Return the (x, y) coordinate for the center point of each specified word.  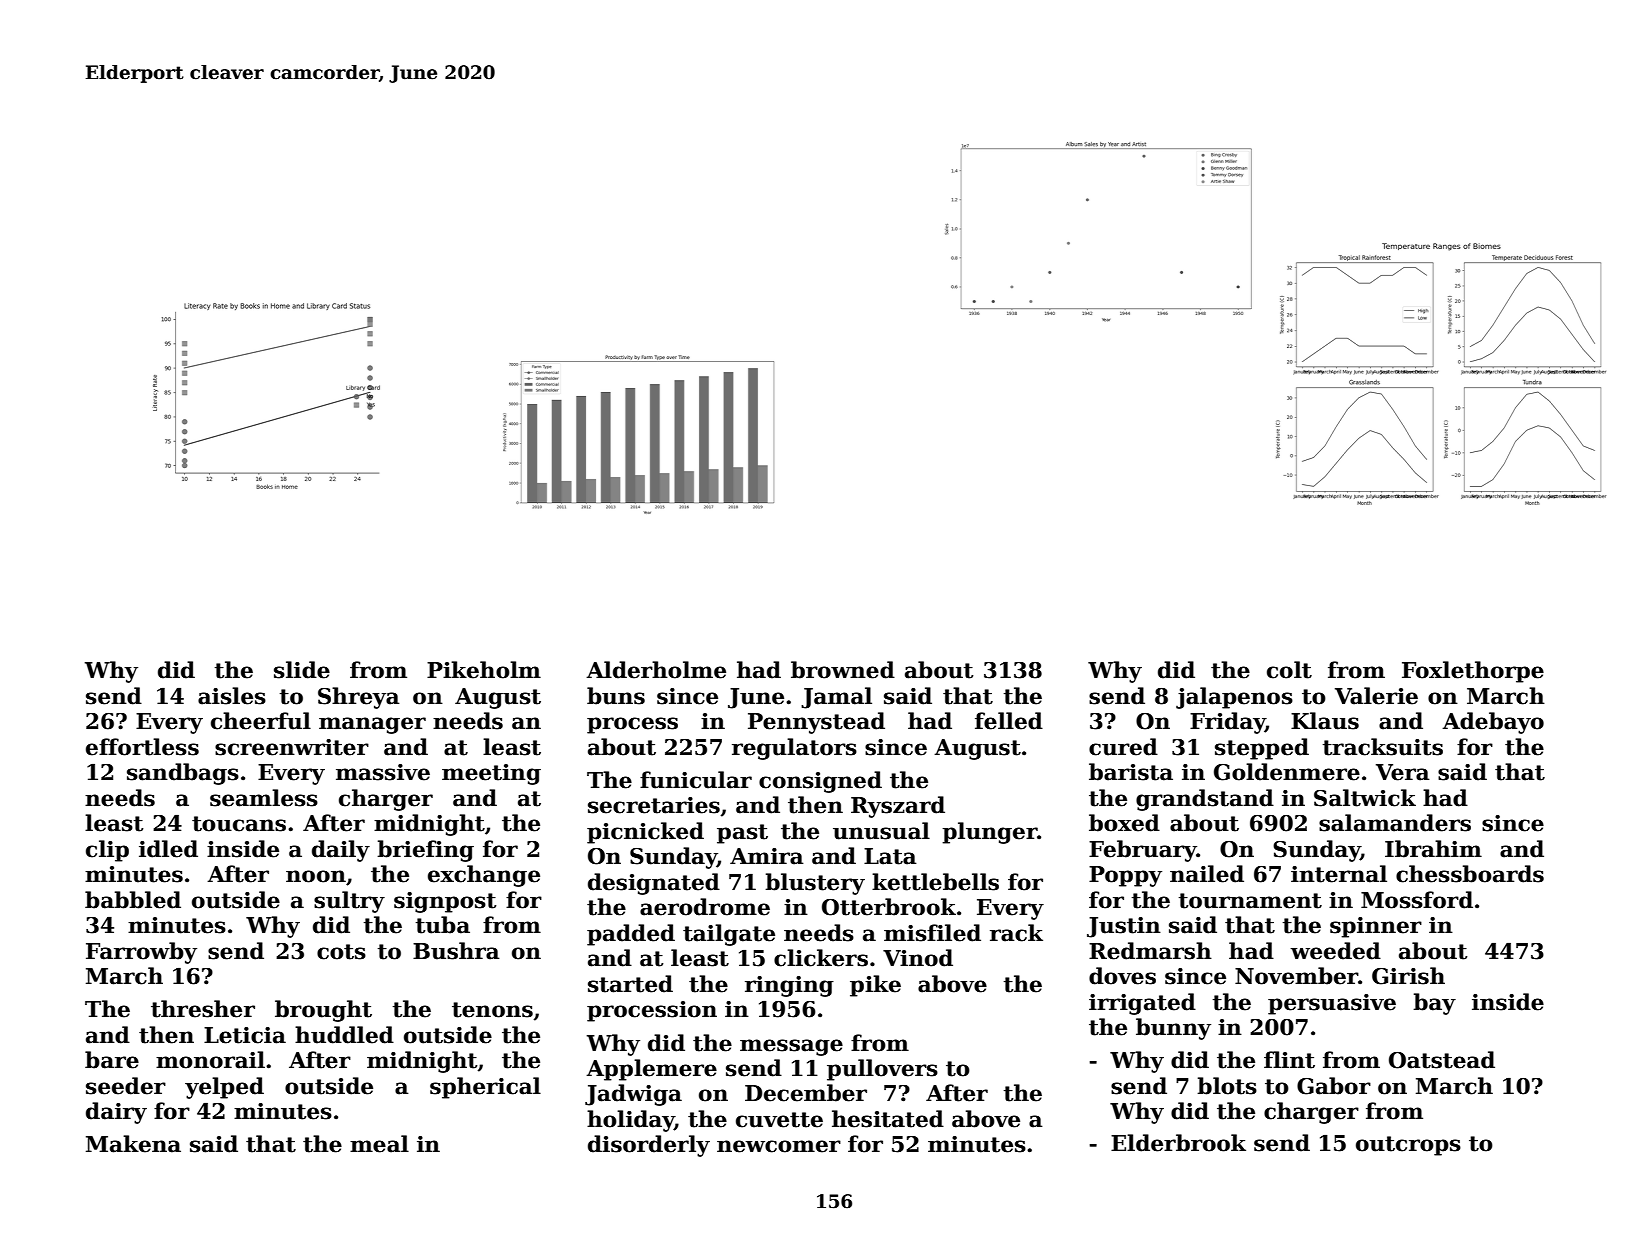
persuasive (1332, 1004)
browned (843, 670)
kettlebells (935, 882)
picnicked (645, 833)
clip (107, 851)
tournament (1250, 901)
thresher (203, 1009)
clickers (821, 958)
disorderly (649, 1146)
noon (316, 876)
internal (1339, 874)
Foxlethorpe (1473, 672)
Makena (133, 1144)
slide (302, 670)
